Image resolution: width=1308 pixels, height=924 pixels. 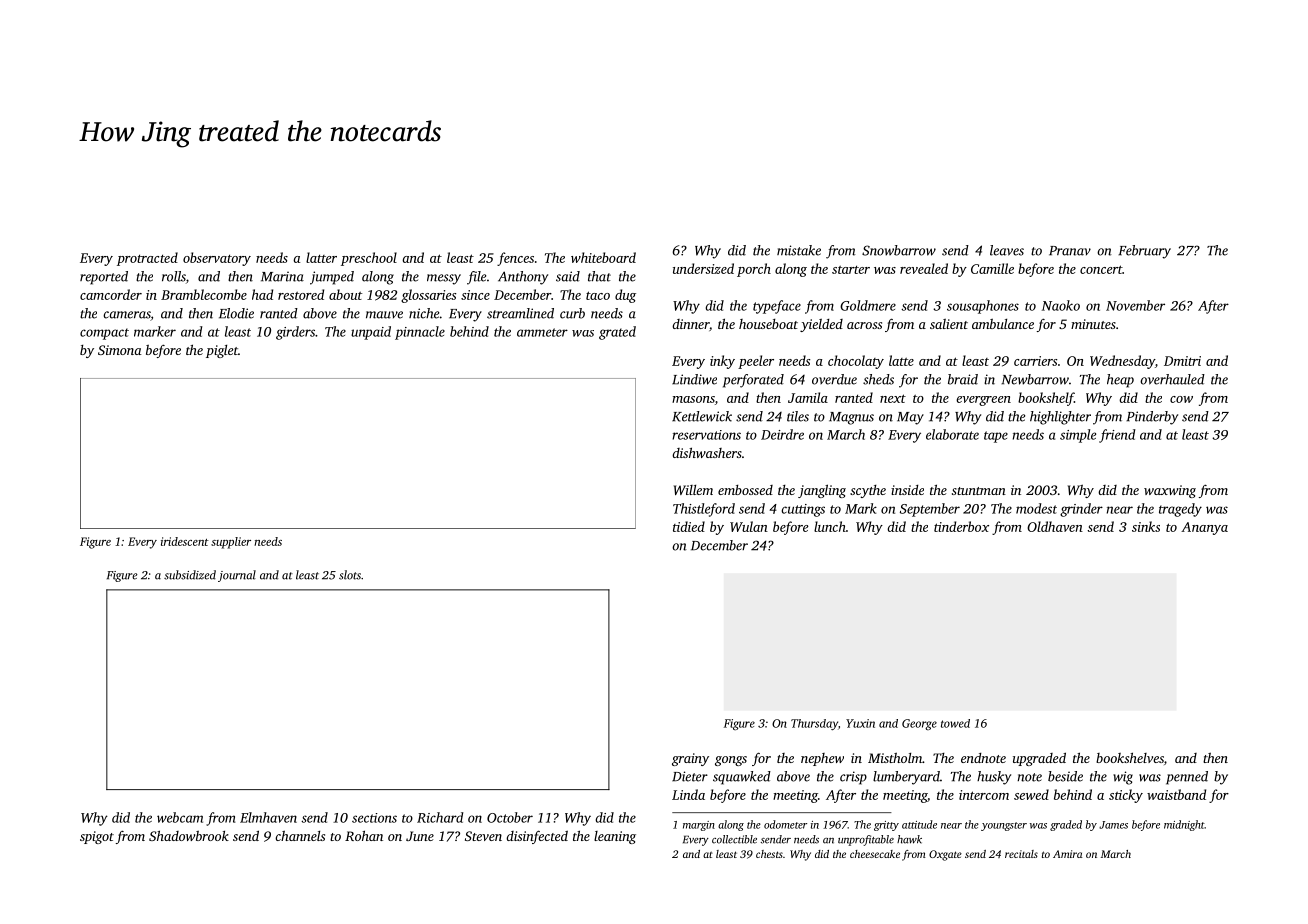 I want to click on Wednesday, so click(x=1122, y=362).
